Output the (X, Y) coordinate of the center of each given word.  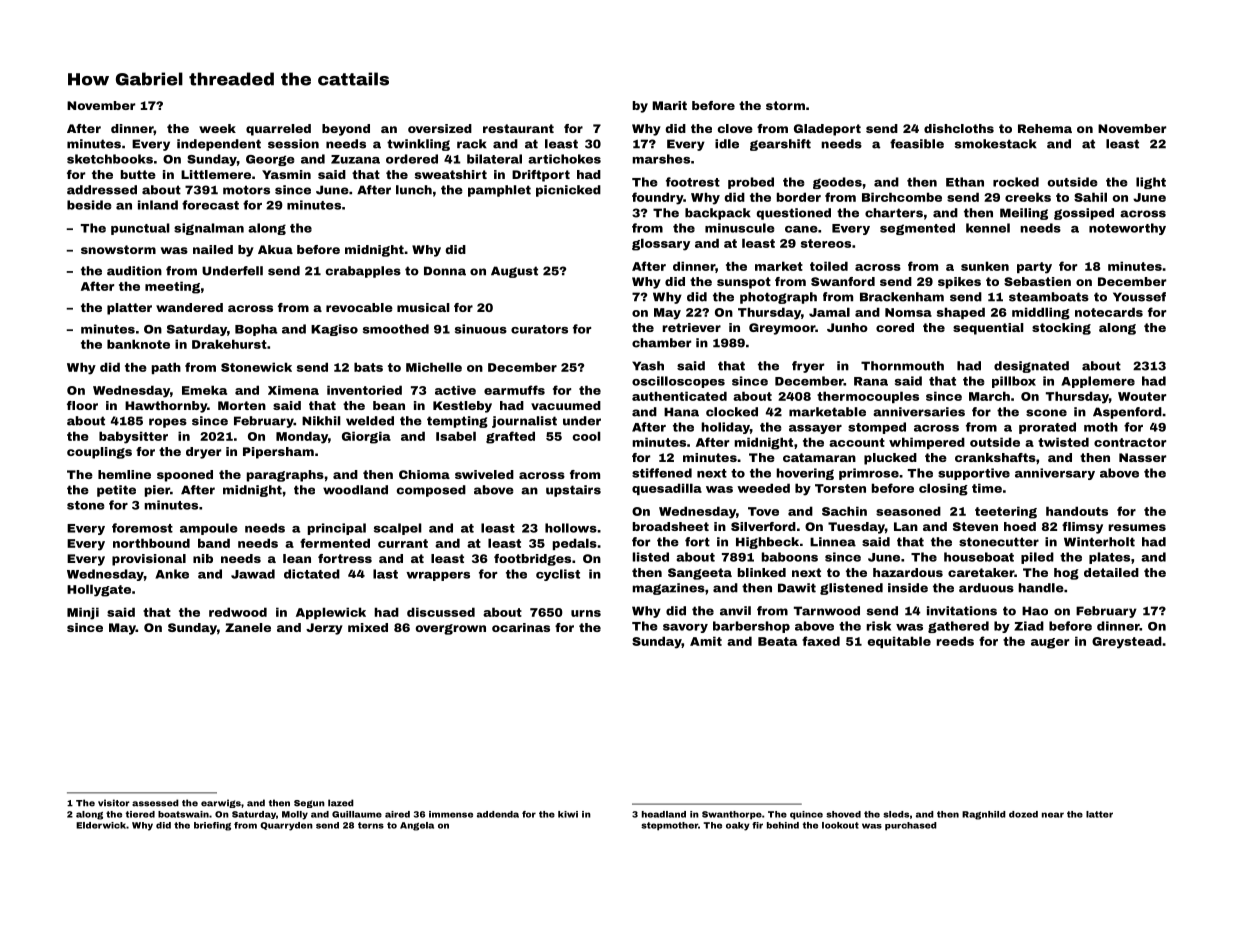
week (217, 128)
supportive (974, 474)
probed (751, 183)
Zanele (248, 627)
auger (1050, 643)
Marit (669, 105)
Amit (706, 641)
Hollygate (99, 590)
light (1151, 183)
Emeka (204, 390)
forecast (210, 205)
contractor (1130, 442)
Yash (648, 366)
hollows (571, 528)
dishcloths (959, 128)
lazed (341, 803)
